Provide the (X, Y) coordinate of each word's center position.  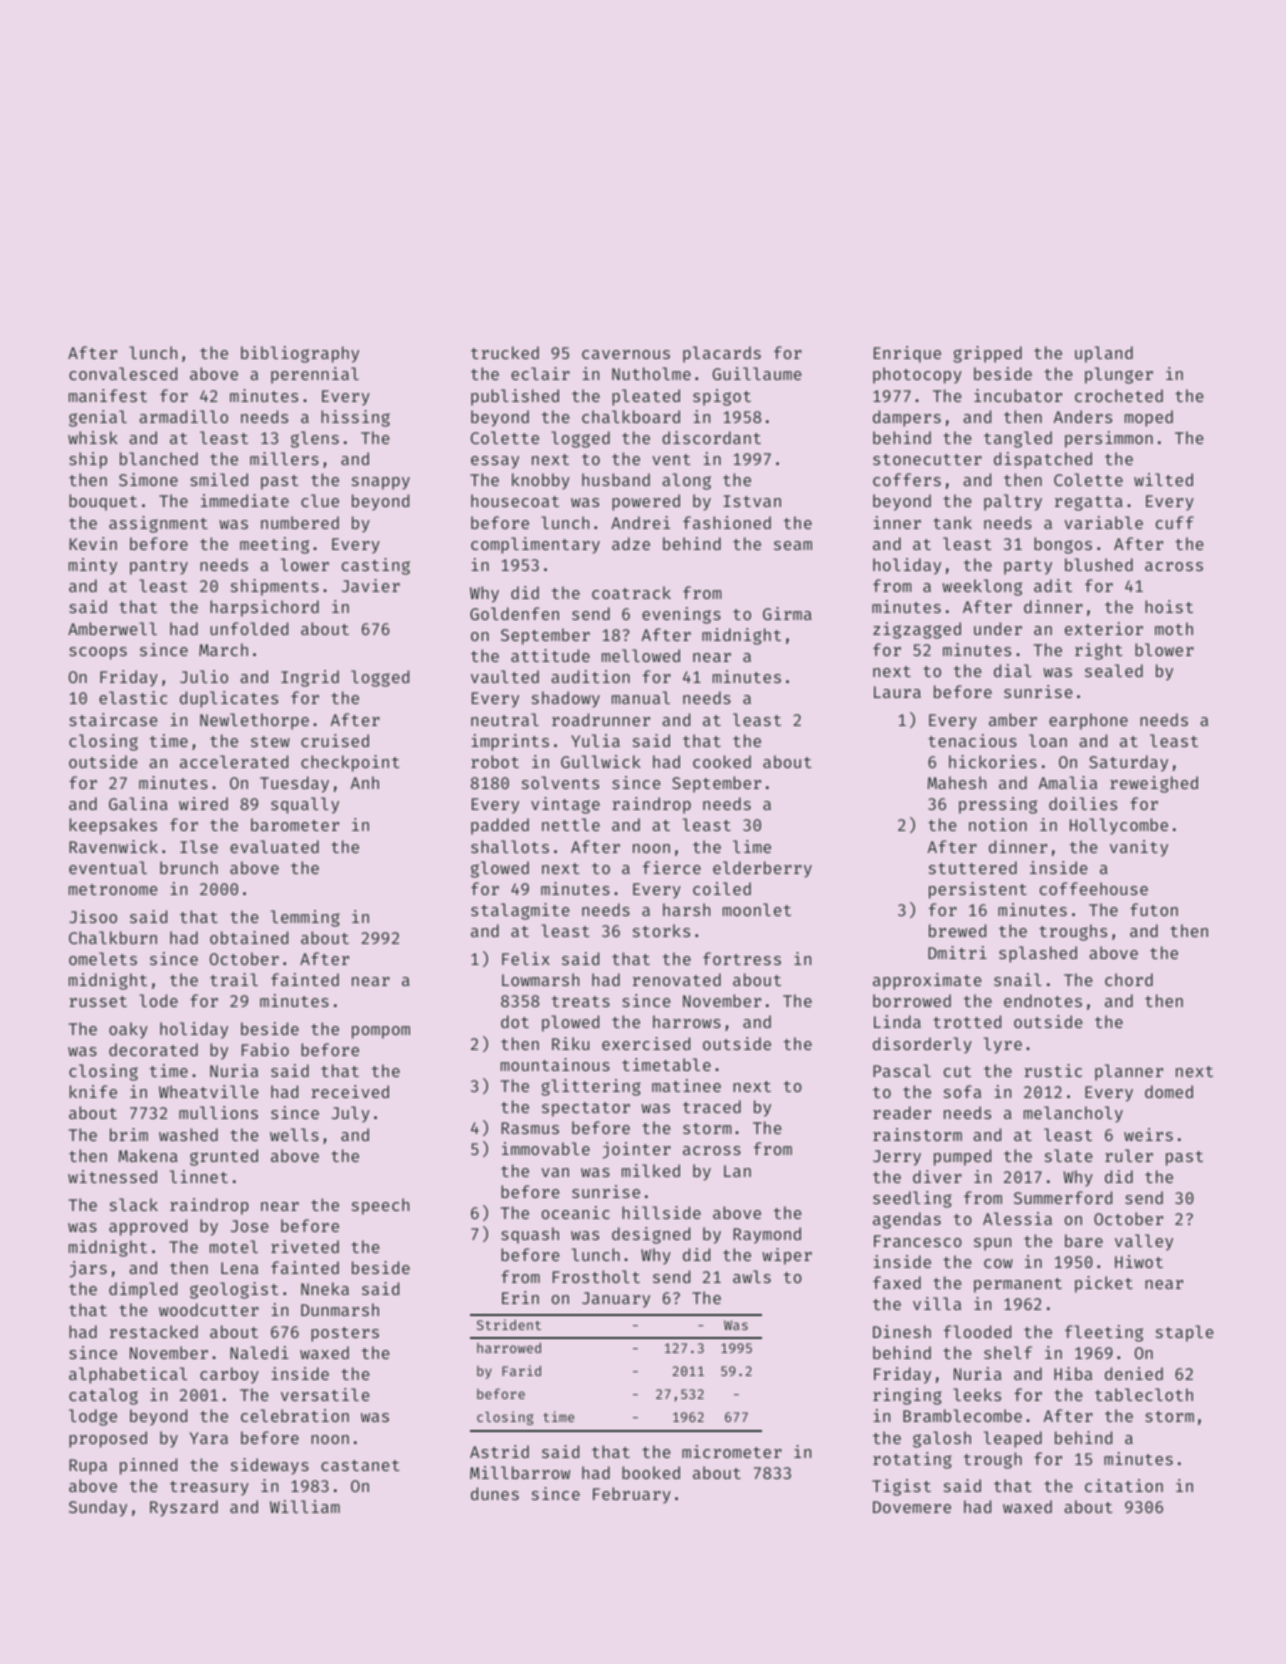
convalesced (123, 373)
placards (722, 354)
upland (1104, 354)
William (305, 1506)
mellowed (641, 655)
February (632, 1495)
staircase (113, 719)
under (998, 628)
